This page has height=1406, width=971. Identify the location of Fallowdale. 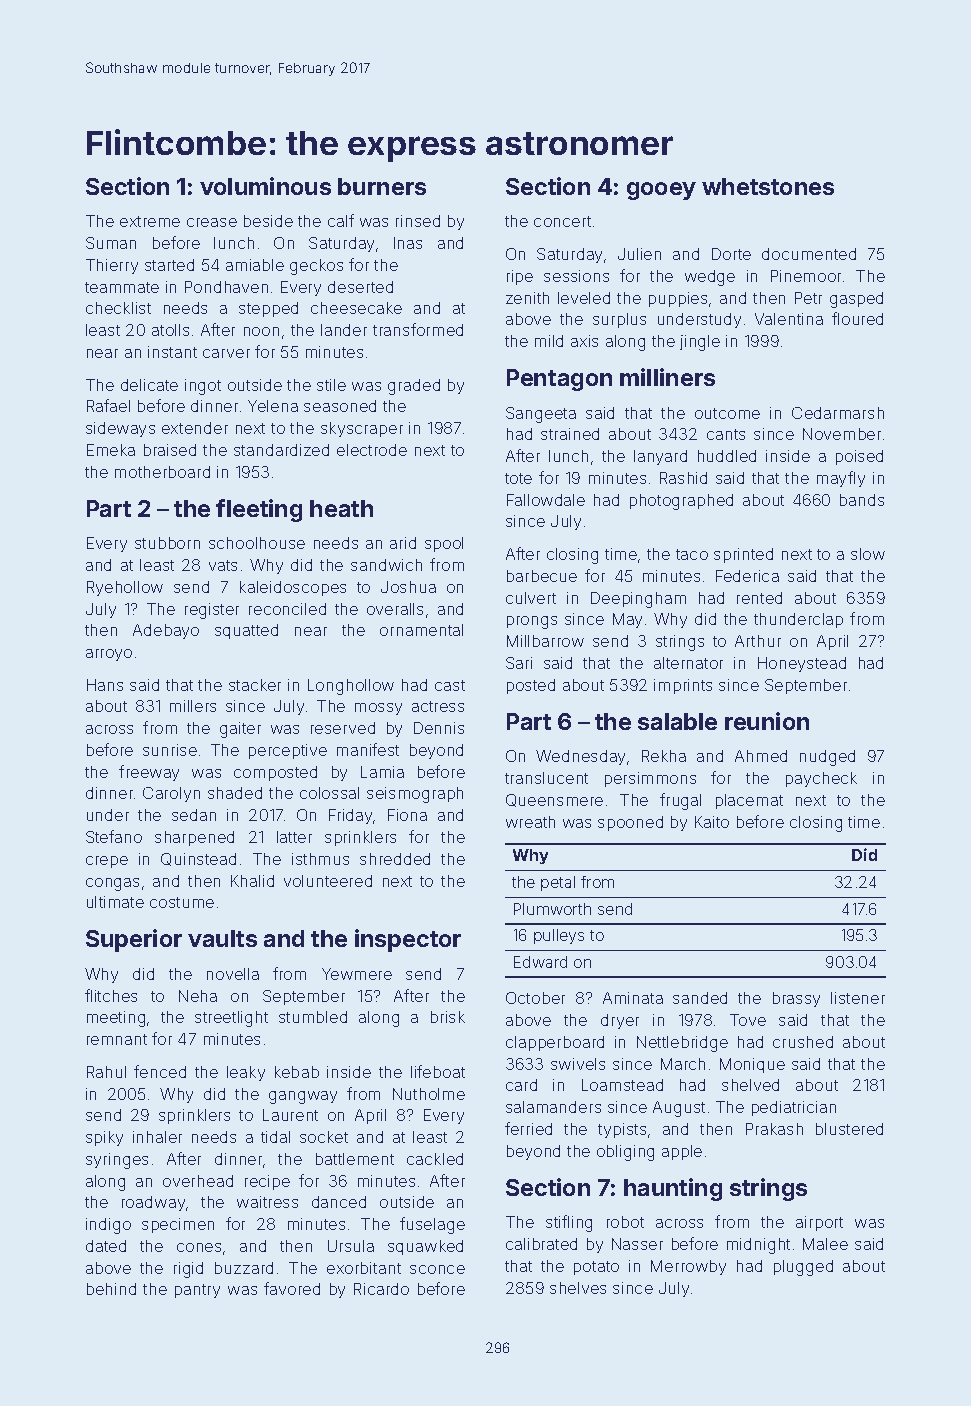
(546, 500).
